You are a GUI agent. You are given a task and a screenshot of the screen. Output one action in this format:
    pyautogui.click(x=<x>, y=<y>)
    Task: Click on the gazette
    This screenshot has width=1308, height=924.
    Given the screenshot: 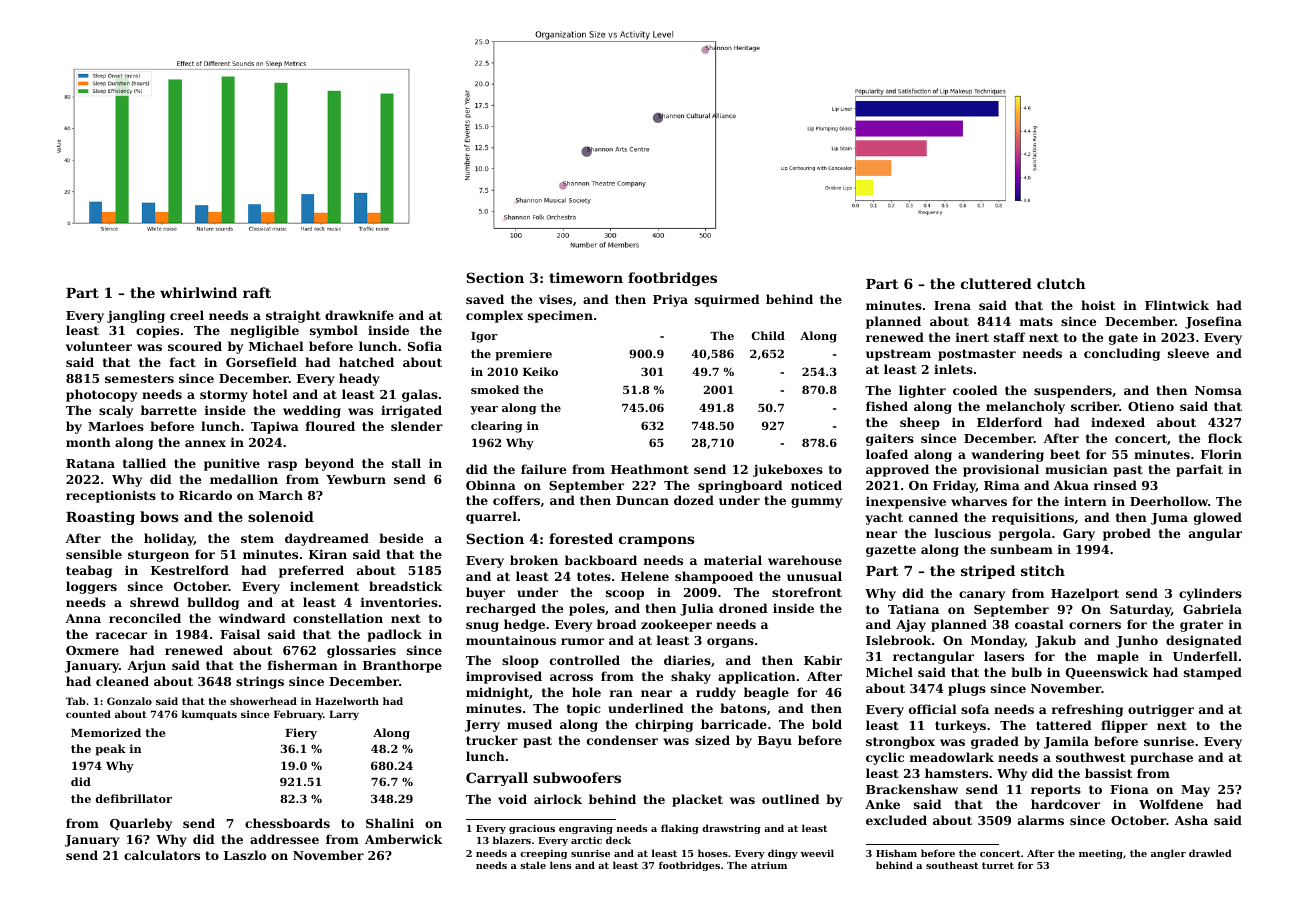 What is the action you would take?
    pyautogui.click(x=891, y=551)
